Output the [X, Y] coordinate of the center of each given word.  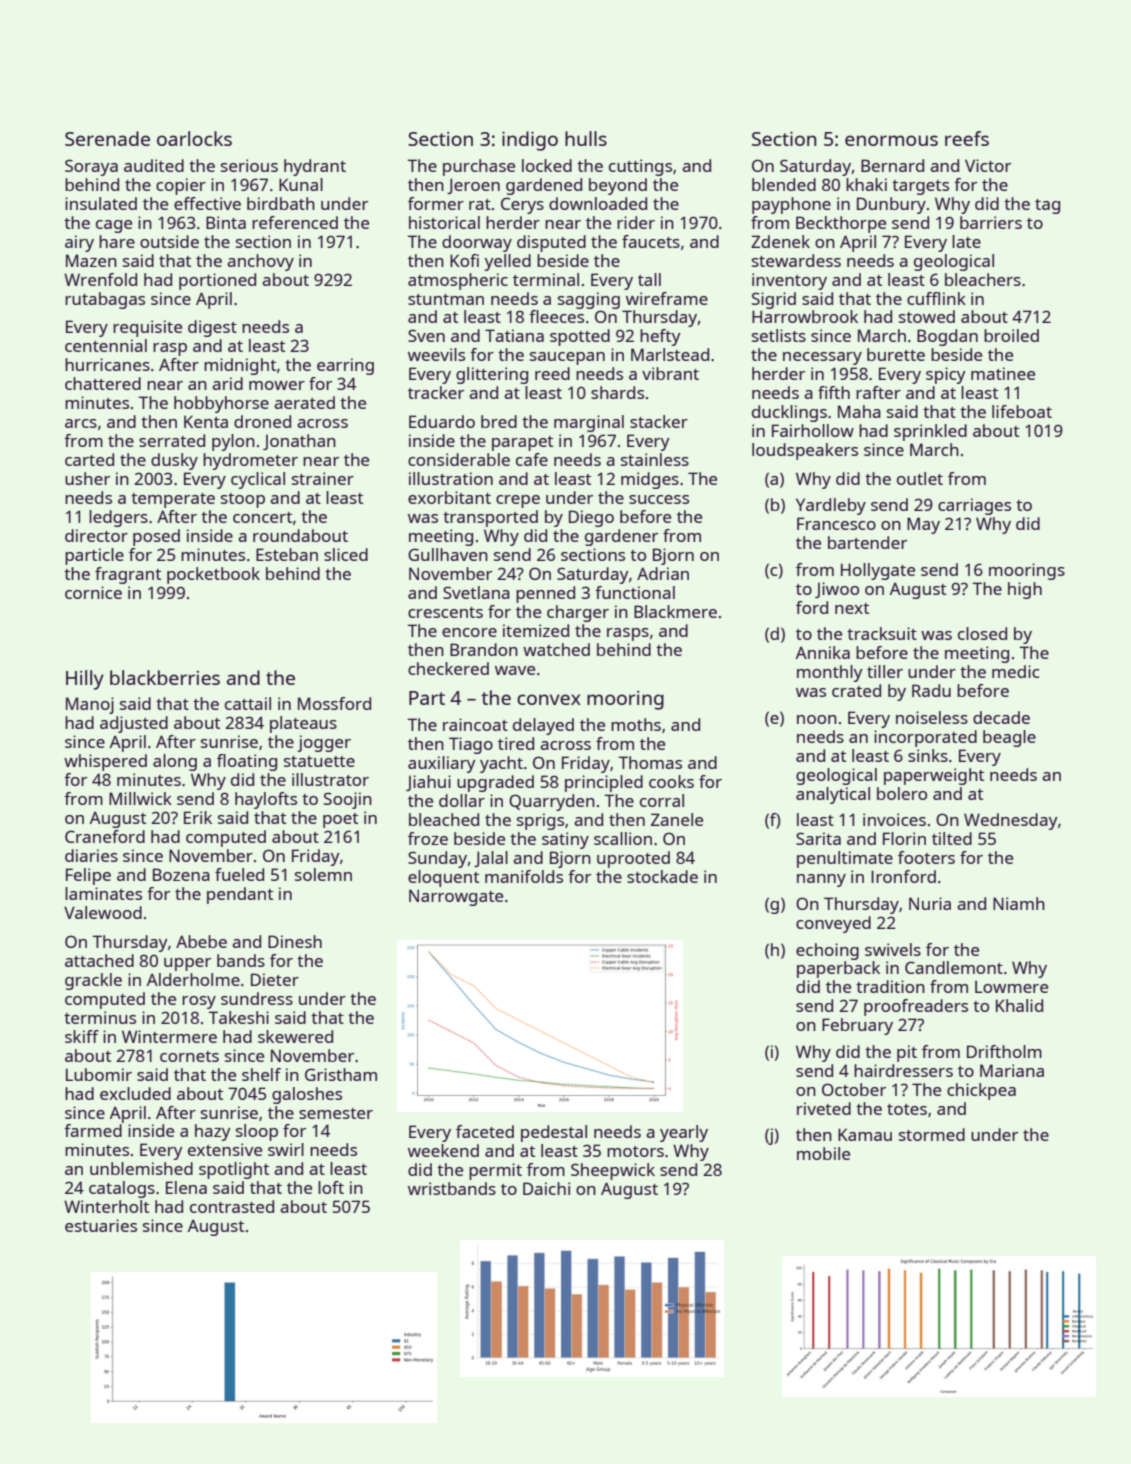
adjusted [134, 724]
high [1025, 590]
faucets [651, 241]
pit [907, 1053]
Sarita [818, 838]
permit [495, 1171]
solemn [323, 874]
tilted [952, 838]
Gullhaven [448, 554]
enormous [891, 140]
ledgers [118, 518]
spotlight [234, 1170]
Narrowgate [456, 897]
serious [249, 165]
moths [636, 724]
